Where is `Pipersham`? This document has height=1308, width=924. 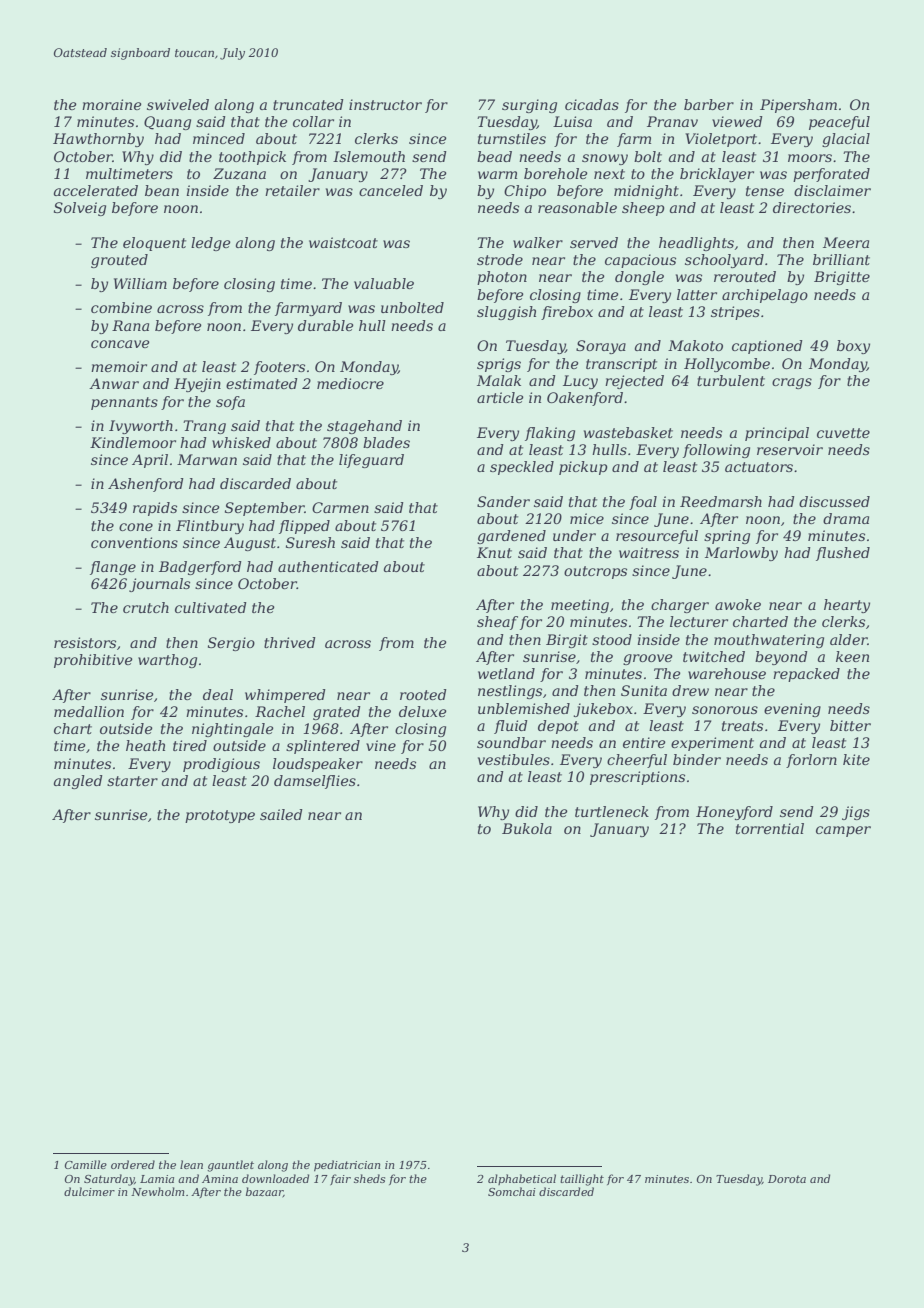
Pipersham is located at coordinates (798, 106).
